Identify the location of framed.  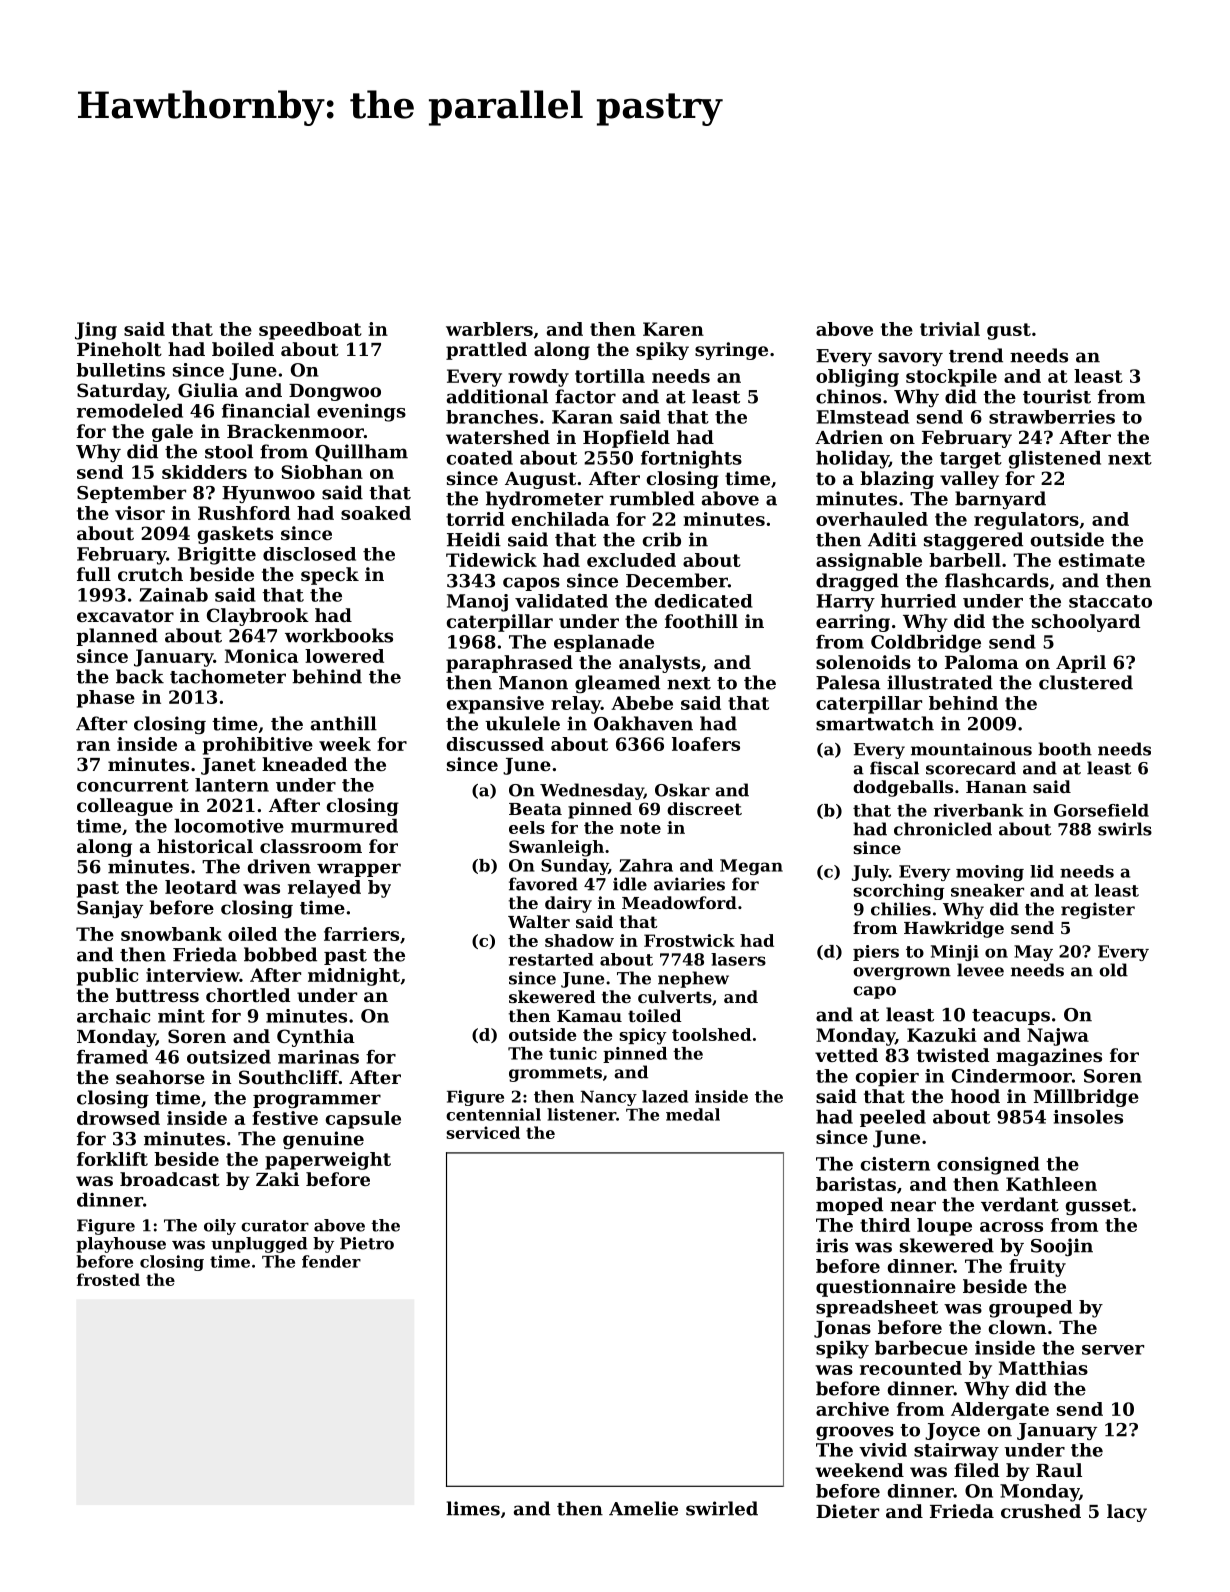
(112, 1056).
